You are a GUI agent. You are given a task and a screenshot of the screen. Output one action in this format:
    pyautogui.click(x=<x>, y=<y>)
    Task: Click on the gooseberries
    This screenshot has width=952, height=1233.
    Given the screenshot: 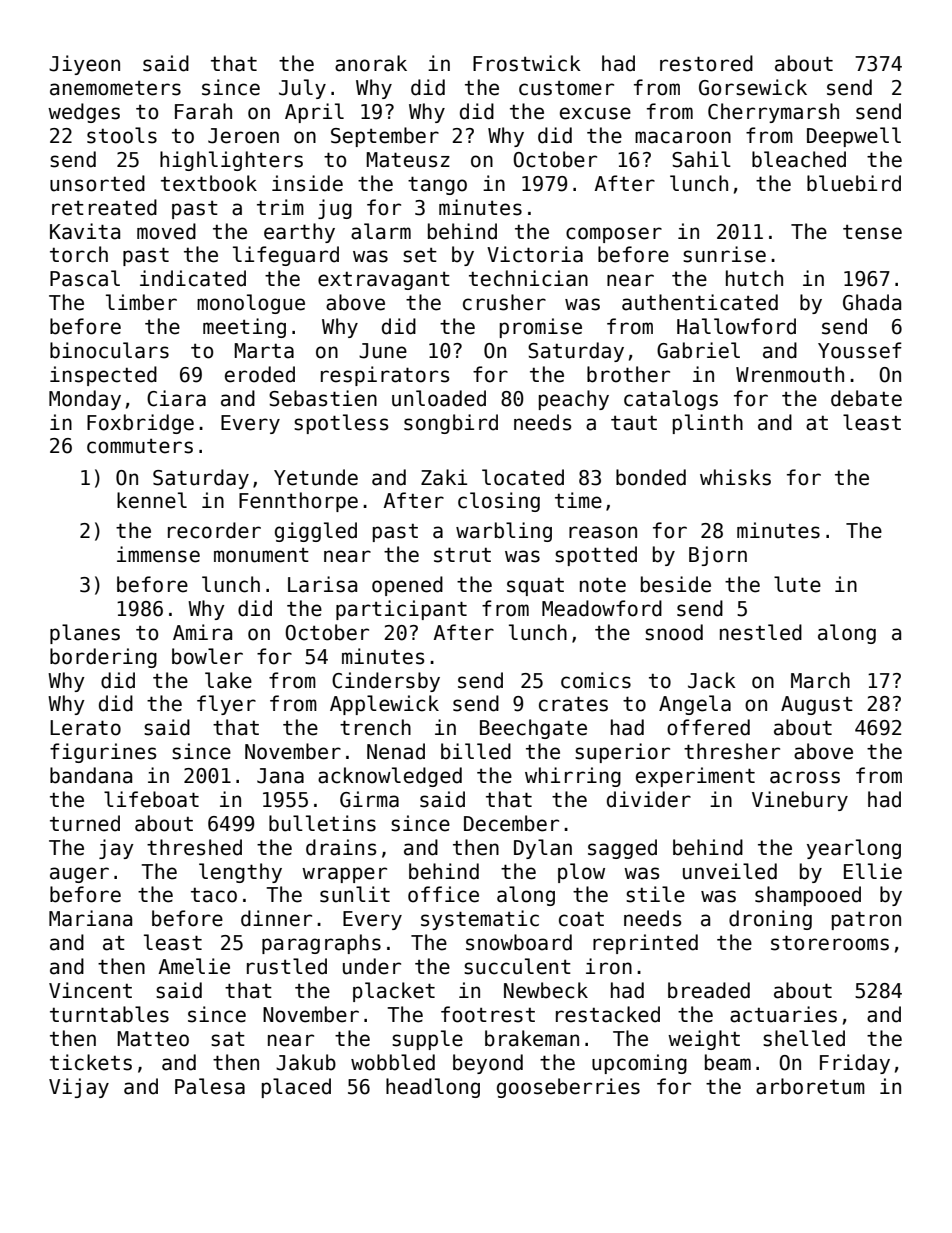 What is the action you would take?
    pyautogui.click(x=568, y=1088)
